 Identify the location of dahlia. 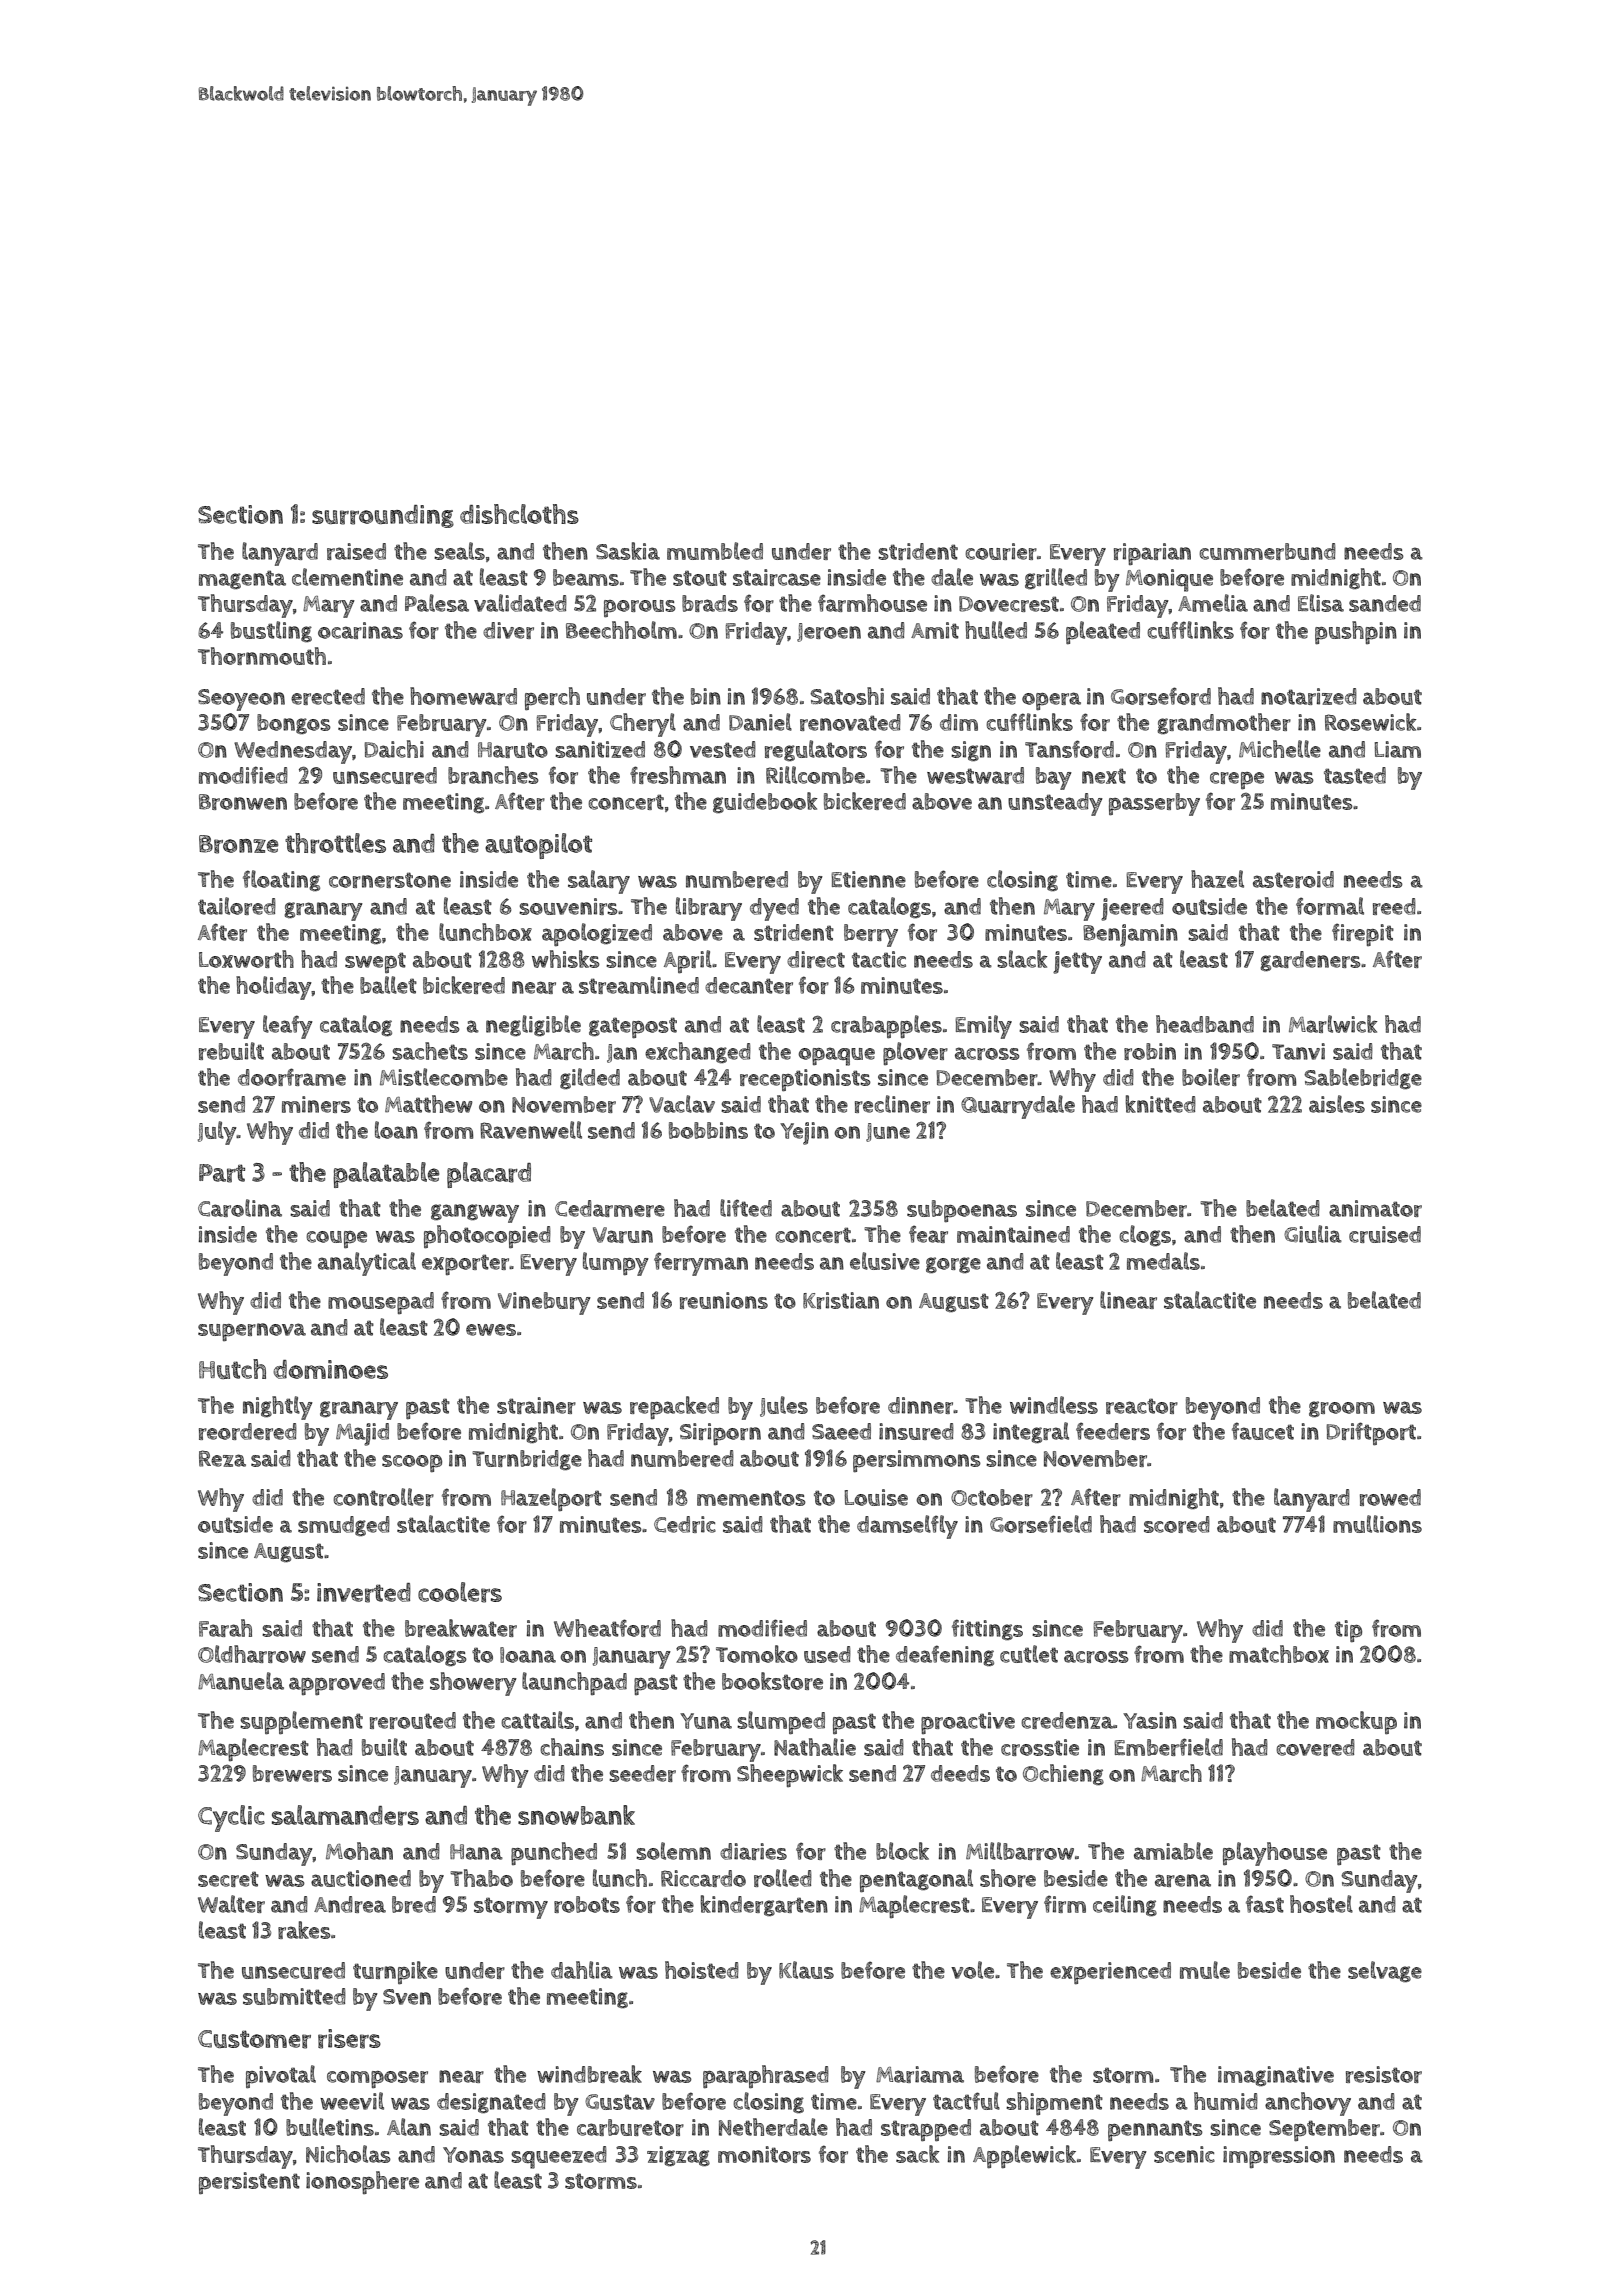
(582, 1970).
